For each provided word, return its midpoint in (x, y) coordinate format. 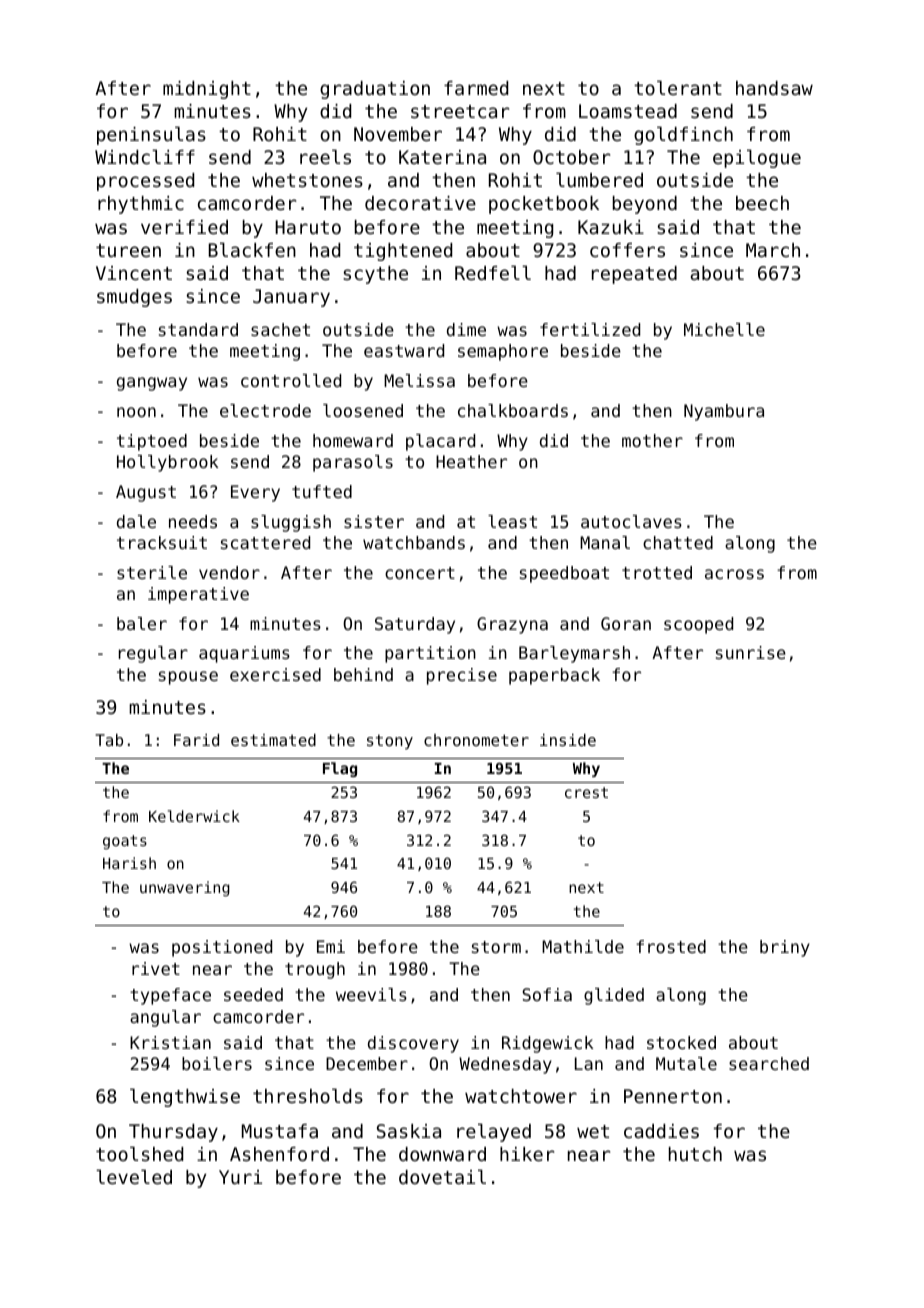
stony (390, 742)
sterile (152, 572)
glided (614, 996)
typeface (170, 996)
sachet (280, 329)
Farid (196, 740)
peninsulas (151, 135)
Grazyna (512, 625)
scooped (698, 625)
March (773, 250)
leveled (134, 1176)
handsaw (774, 88)
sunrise (751, 652)
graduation (375, 90)
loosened (363, 410)
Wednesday (505, 1065)
